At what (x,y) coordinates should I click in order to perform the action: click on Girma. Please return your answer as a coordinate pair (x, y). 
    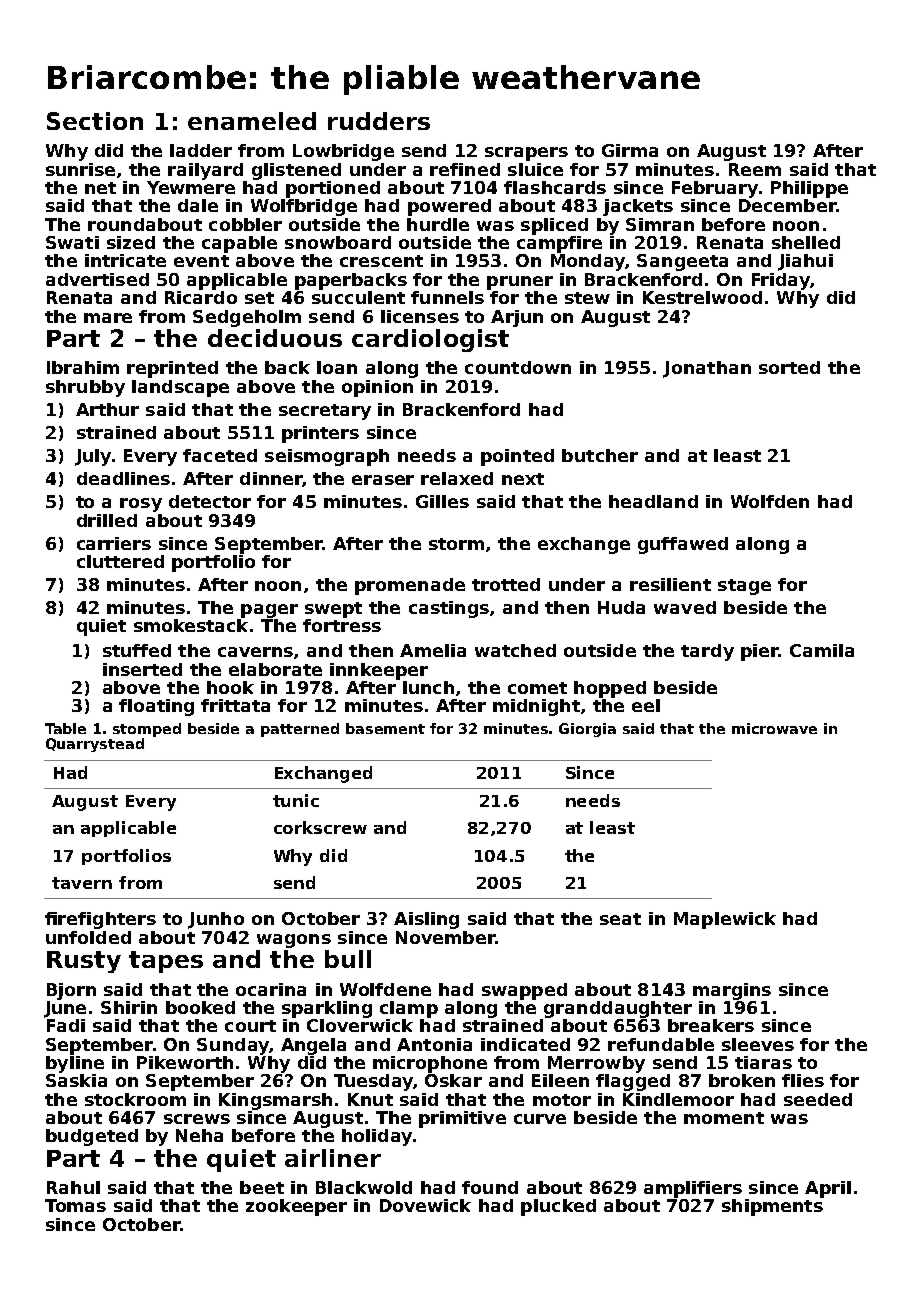
    Looking at the image, I should click on (630, 150).
